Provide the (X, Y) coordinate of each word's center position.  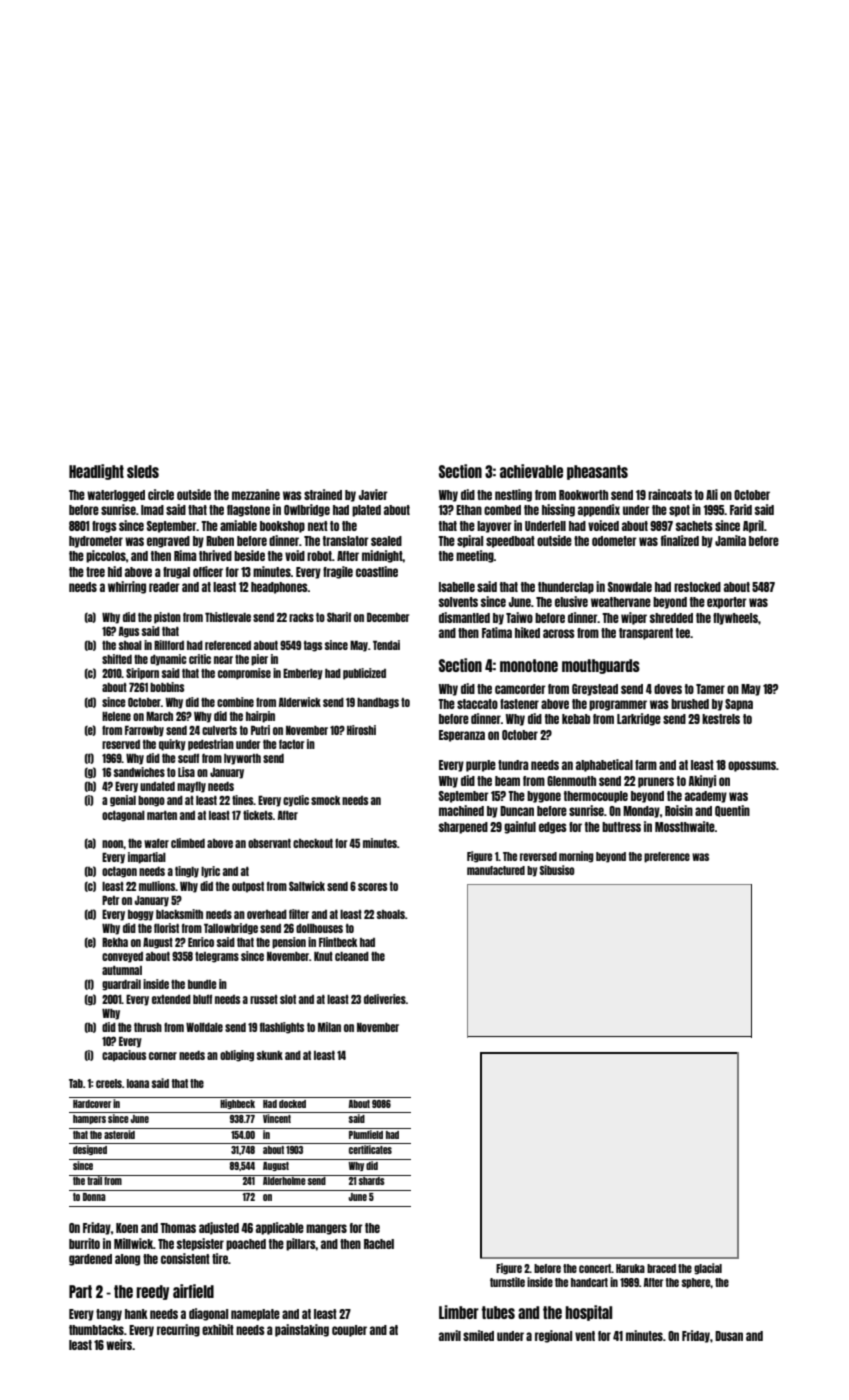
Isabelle (457, 587)
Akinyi (702, 781)
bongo (151, 801)
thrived (215, 555)
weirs (119, 1344)
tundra (513, 765)
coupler (349, 1331)
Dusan (729, 1336)
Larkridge (639, 719)
